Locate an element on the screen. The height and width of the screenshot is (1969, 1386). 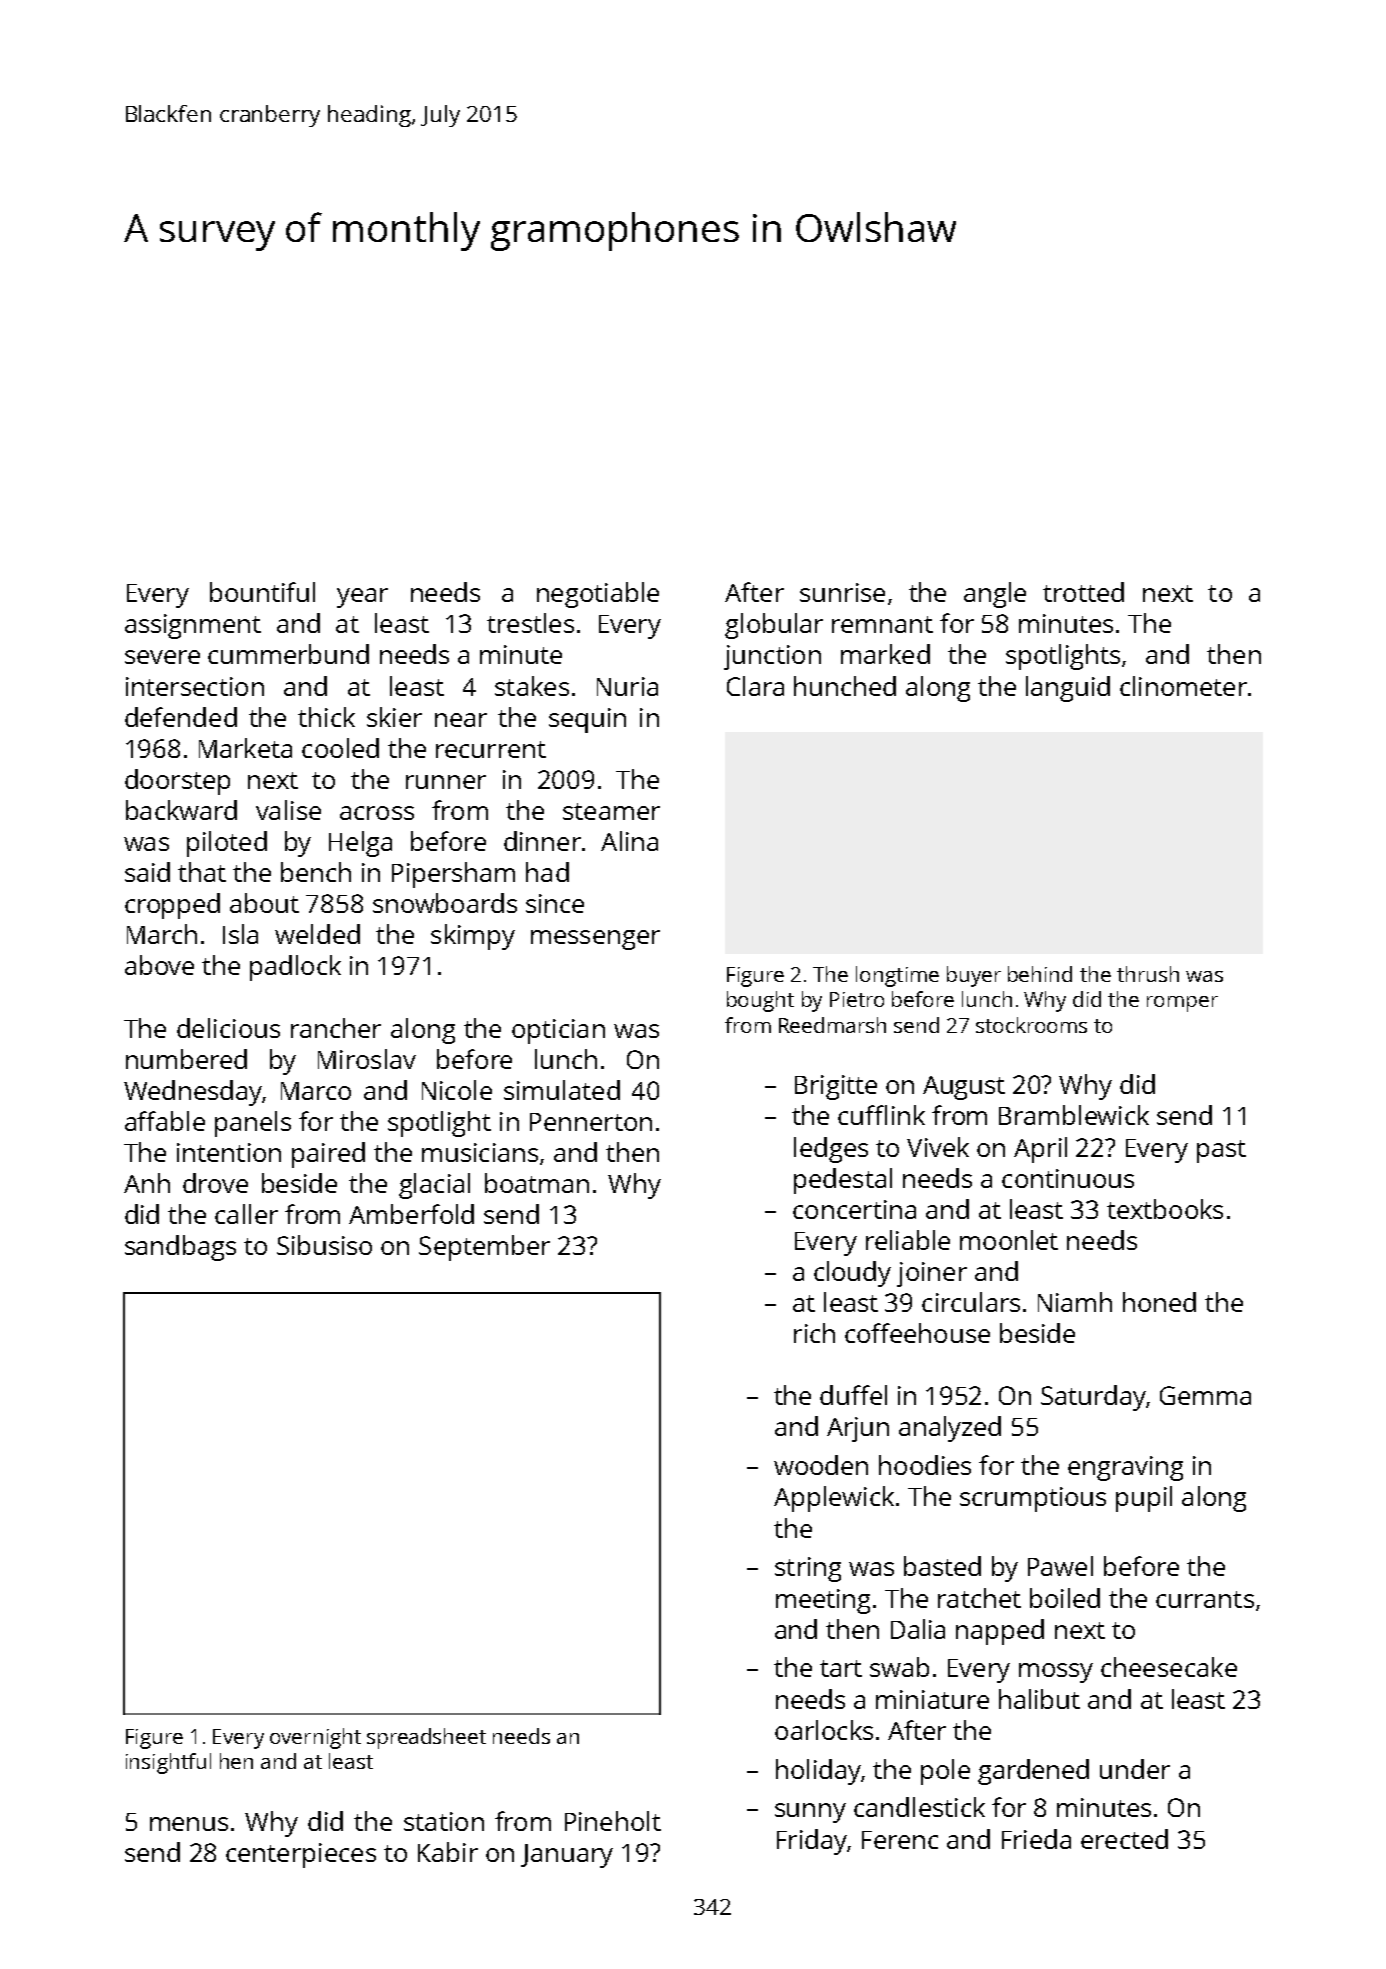
ratchet is located at coordinates (979, 1598).
